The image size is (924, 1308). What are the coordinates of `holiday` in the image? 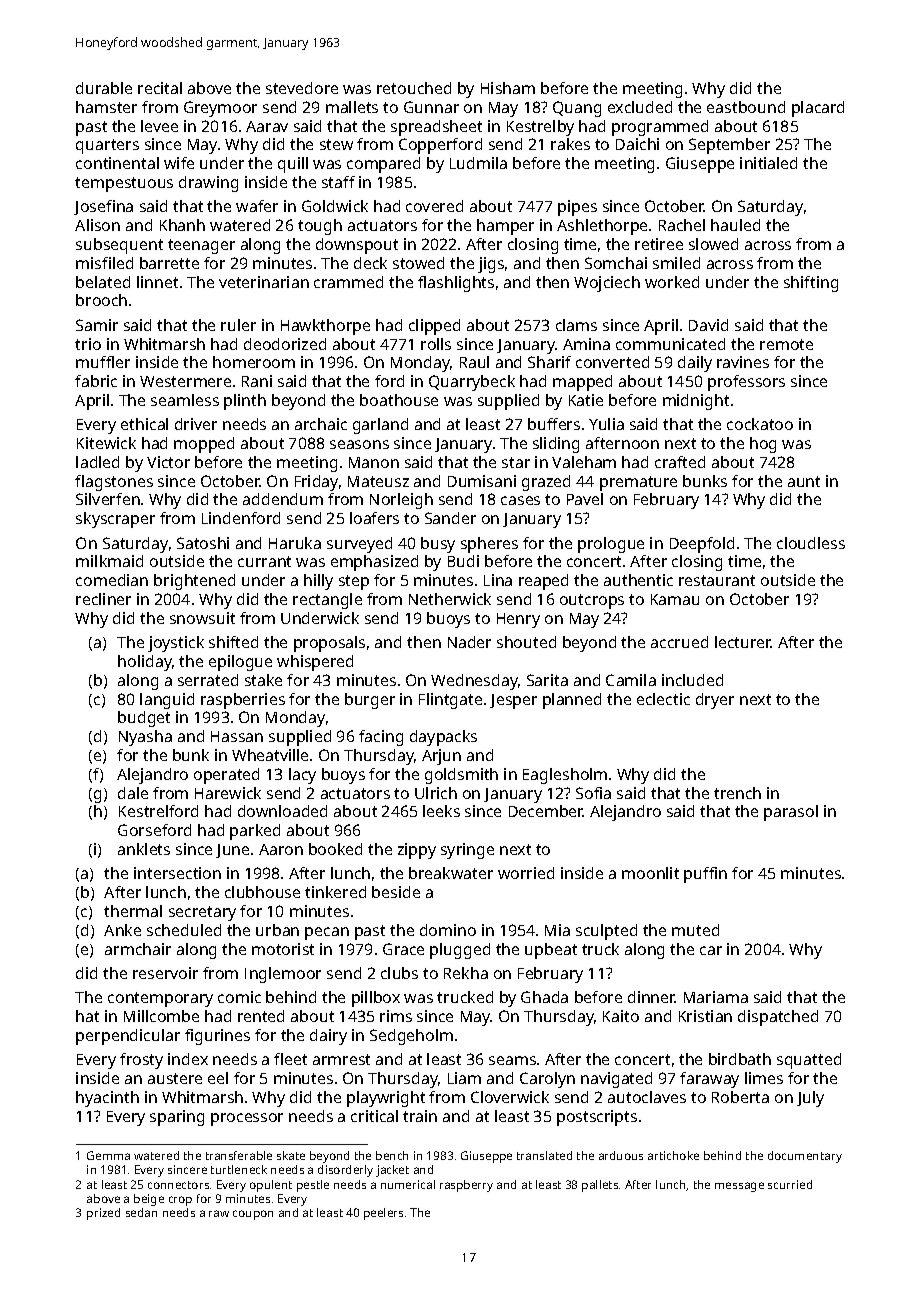 It's located at (145, 663).
